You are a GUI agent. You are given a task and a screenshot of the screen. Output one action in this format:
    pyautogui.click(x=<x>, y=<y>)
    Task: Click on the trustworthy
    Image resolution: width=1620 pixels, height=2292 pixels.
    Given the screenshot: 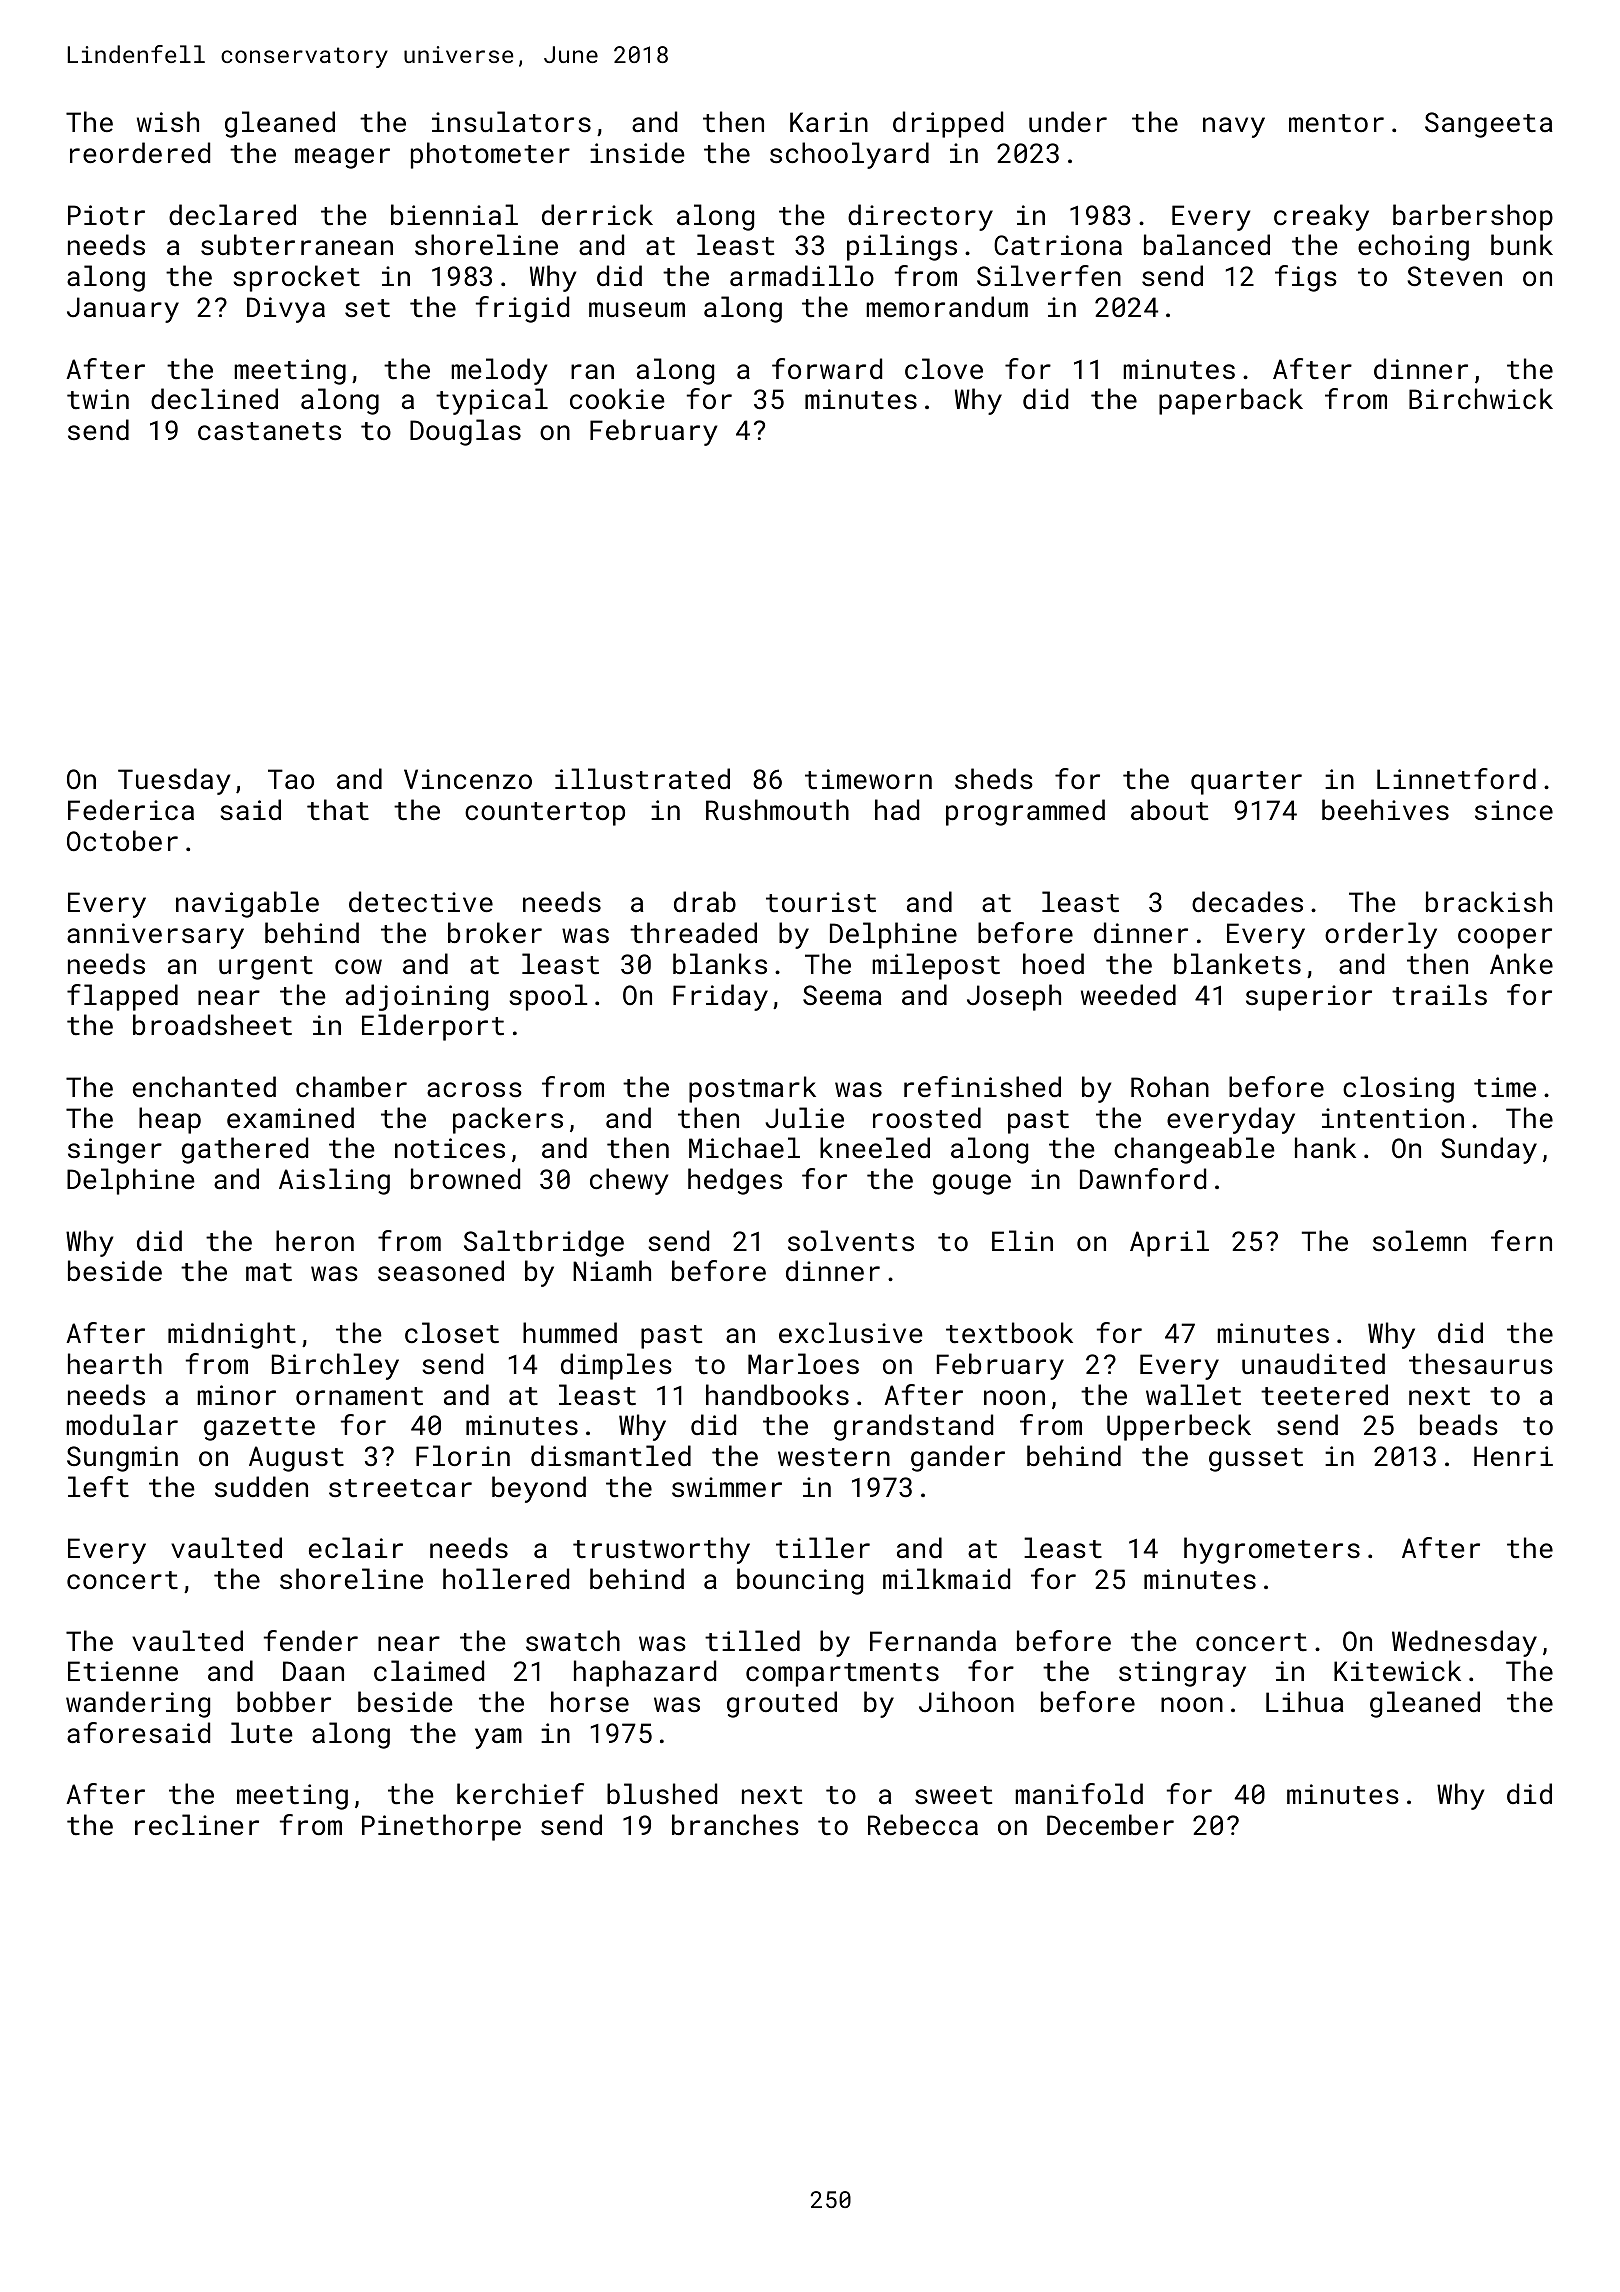 What is the action you would take?
    pyautogui.click(x=661, y=1550)
